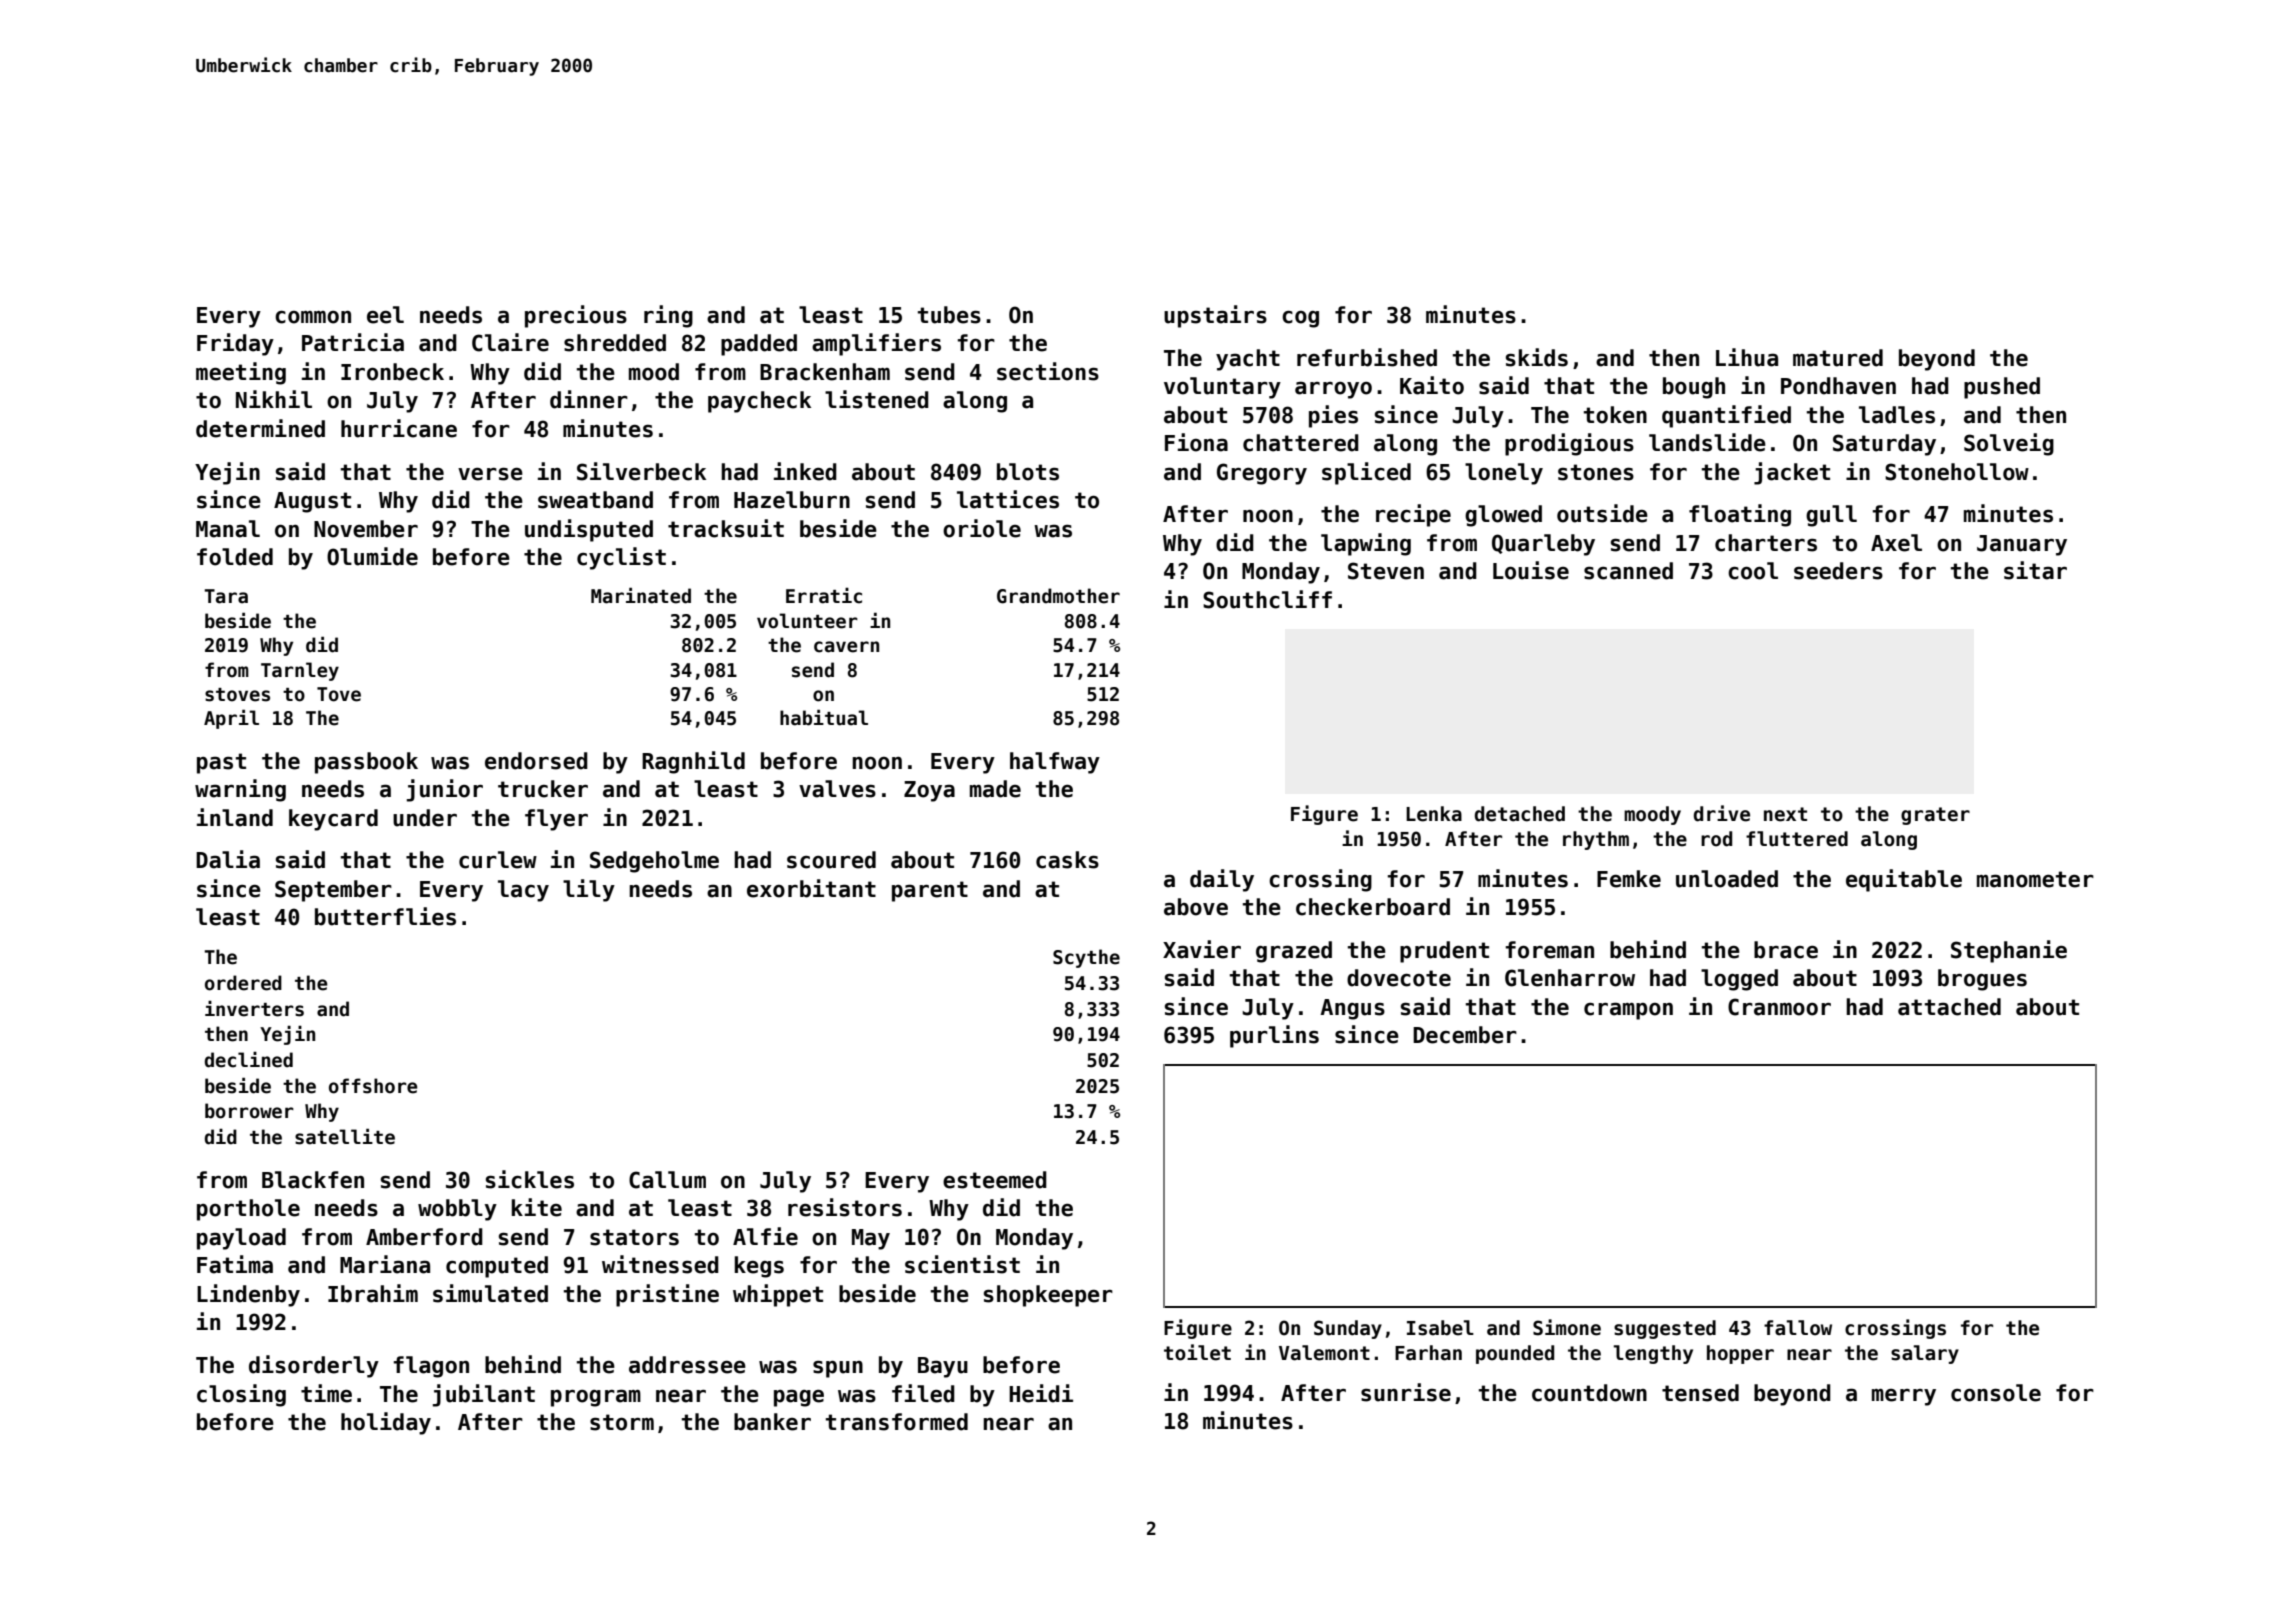  What do you see at coordinates (1596, 840) in the screenshot?
I see `rhythm` at bounding box center [1596, 840].
